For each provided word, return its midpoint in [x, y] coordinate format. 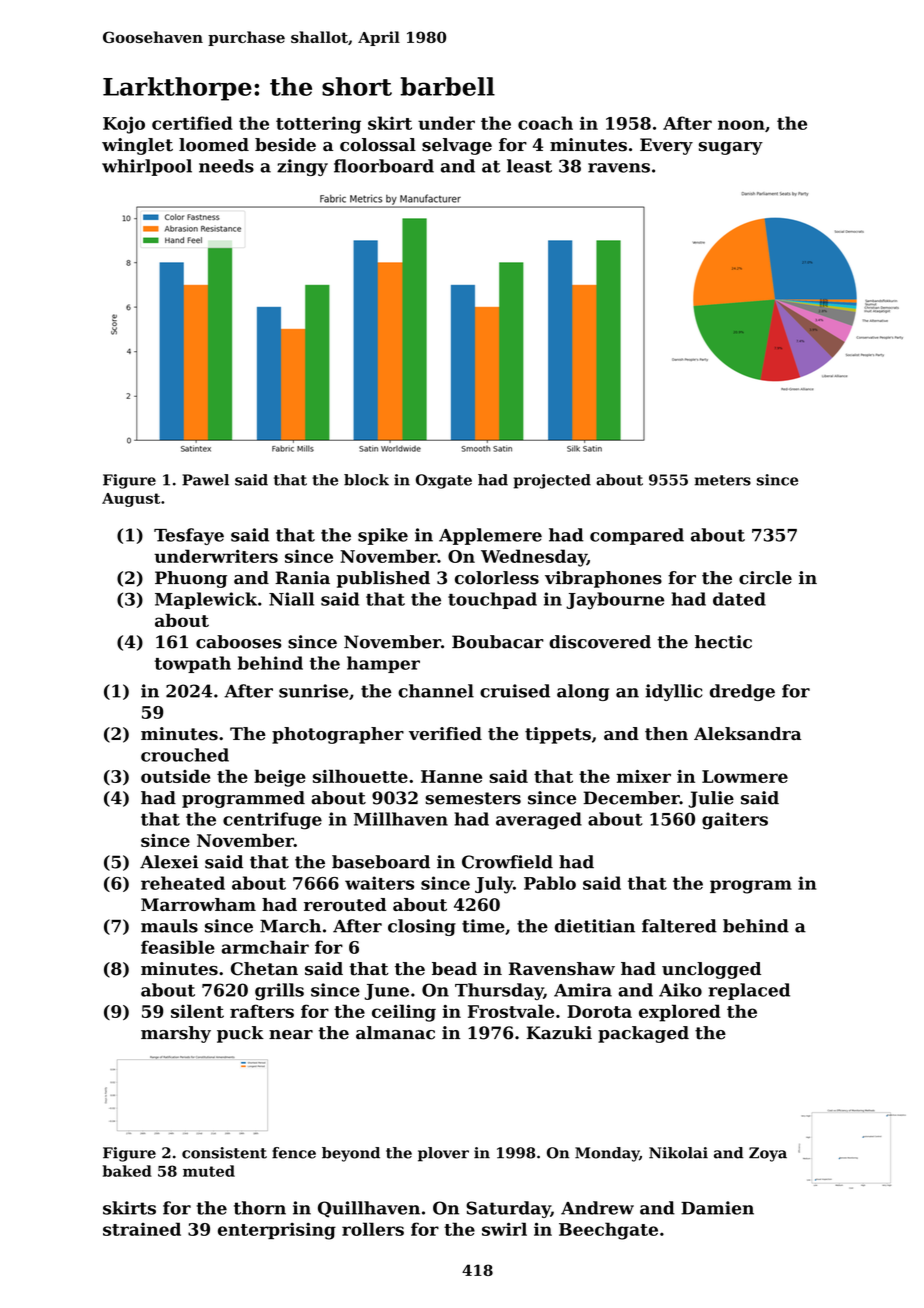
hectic [723, 642]
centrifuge [272, 821]
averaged [539, 821]
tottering [318, 125]
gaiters [735, 821]
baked [127, 1171]
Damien [717, 1208]
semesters [473, 798]
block [366, 480]
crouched [185, 755]
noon [741, 125]
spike [383, 536]
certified [192, 123]
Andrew [597, 1208]
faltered [679, 926]
